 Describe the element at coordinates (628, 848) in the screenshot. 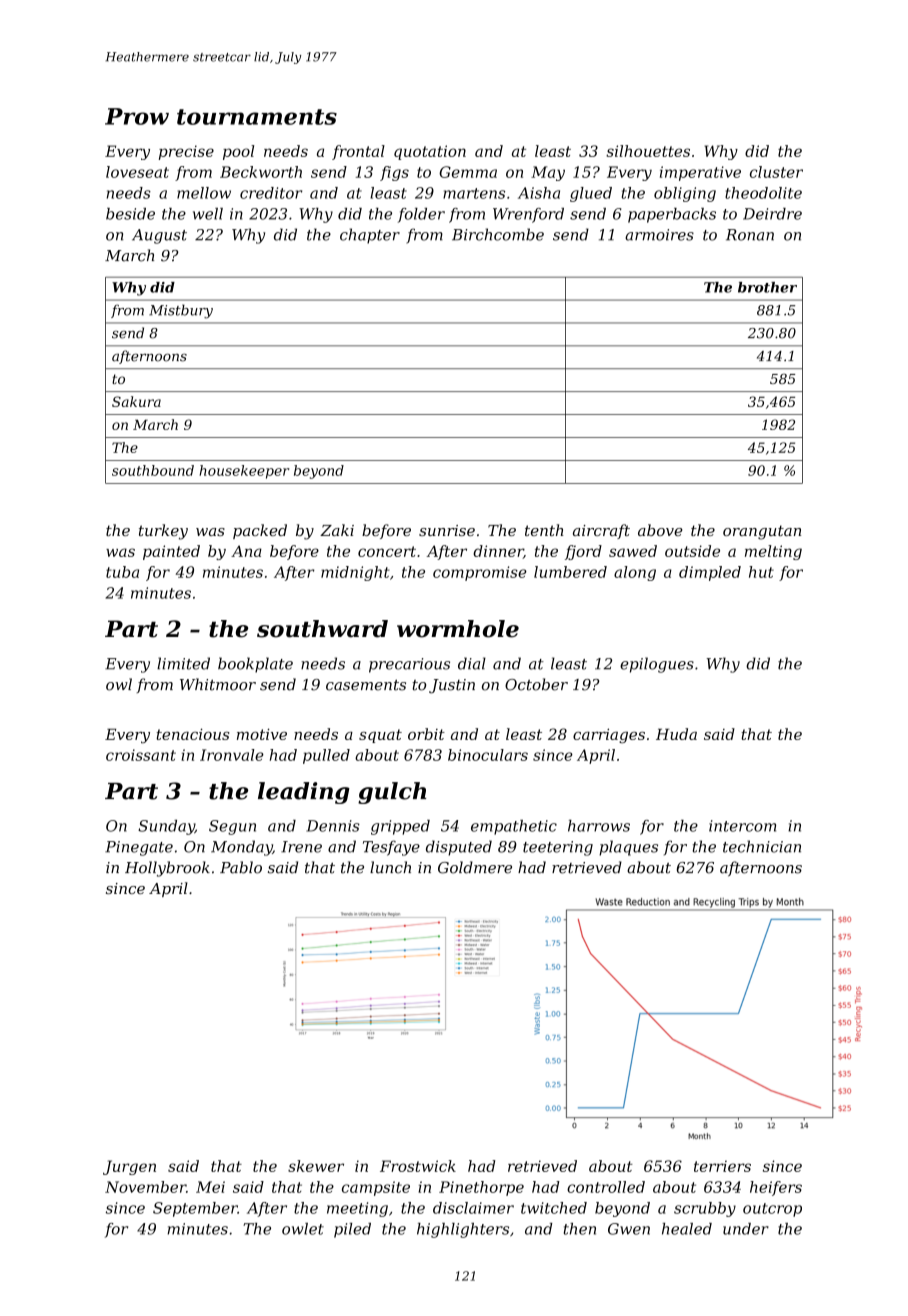

I see `plaques` at that location.
